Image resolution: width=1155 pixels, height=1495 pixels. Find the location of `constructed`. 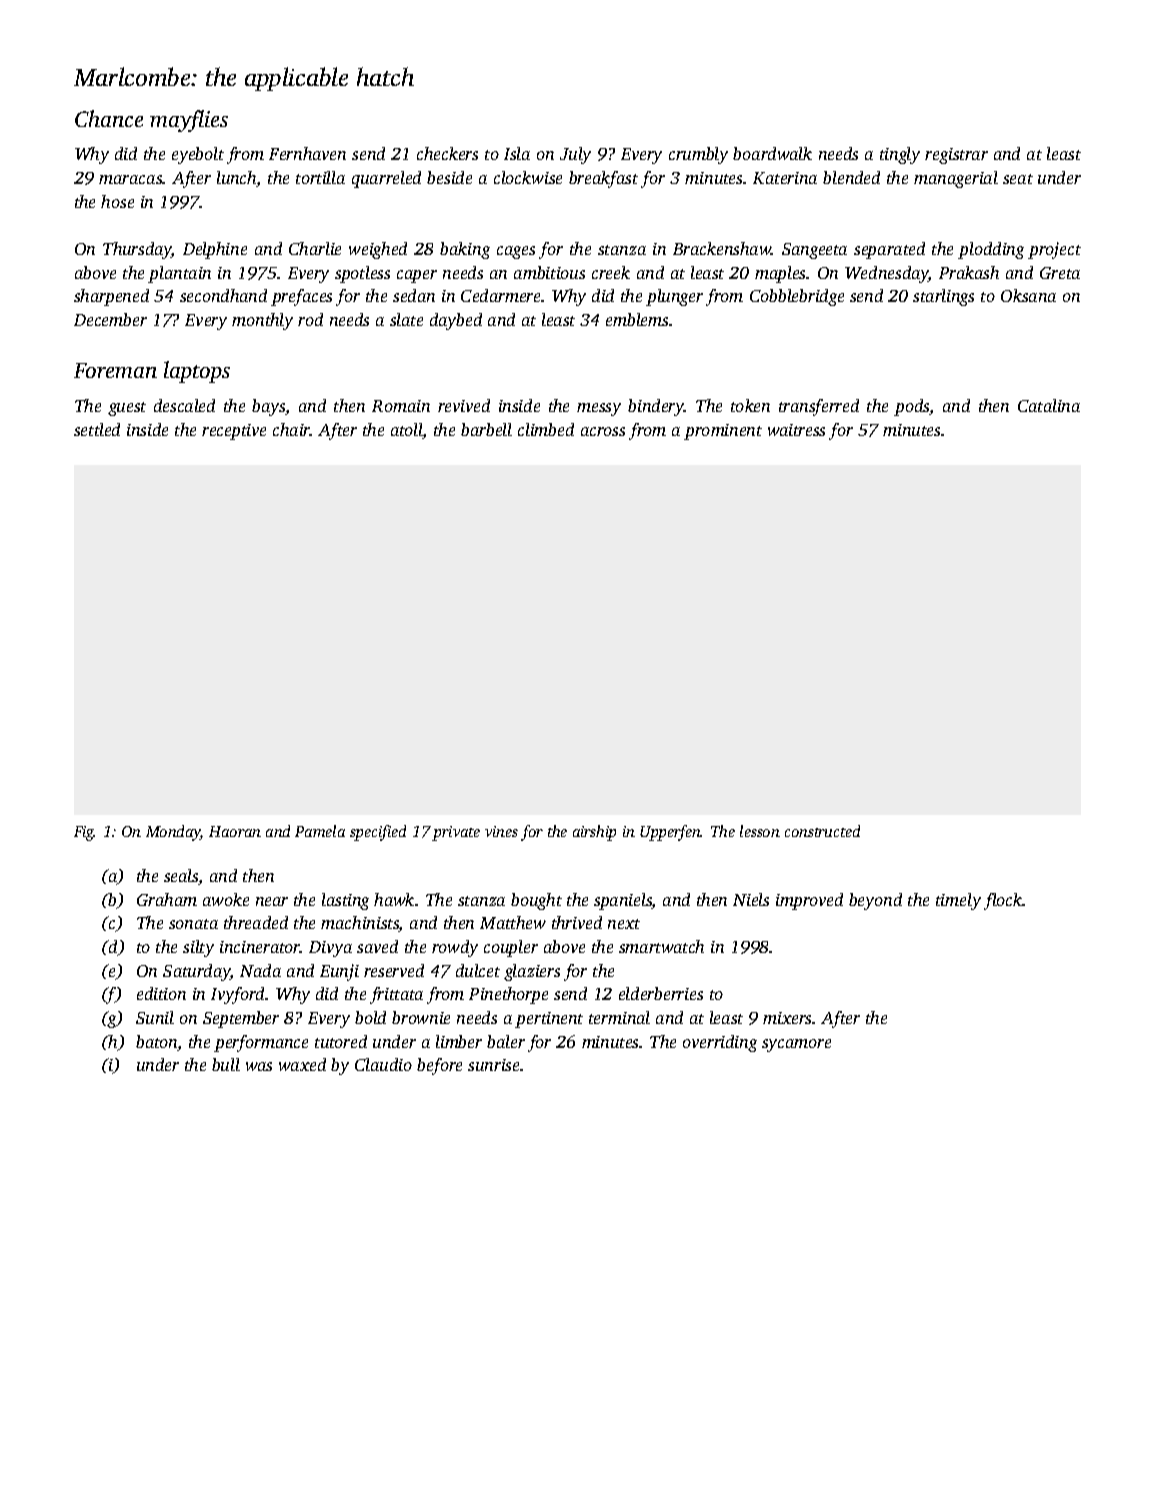

constructed is located at coordinates (822, 831).
